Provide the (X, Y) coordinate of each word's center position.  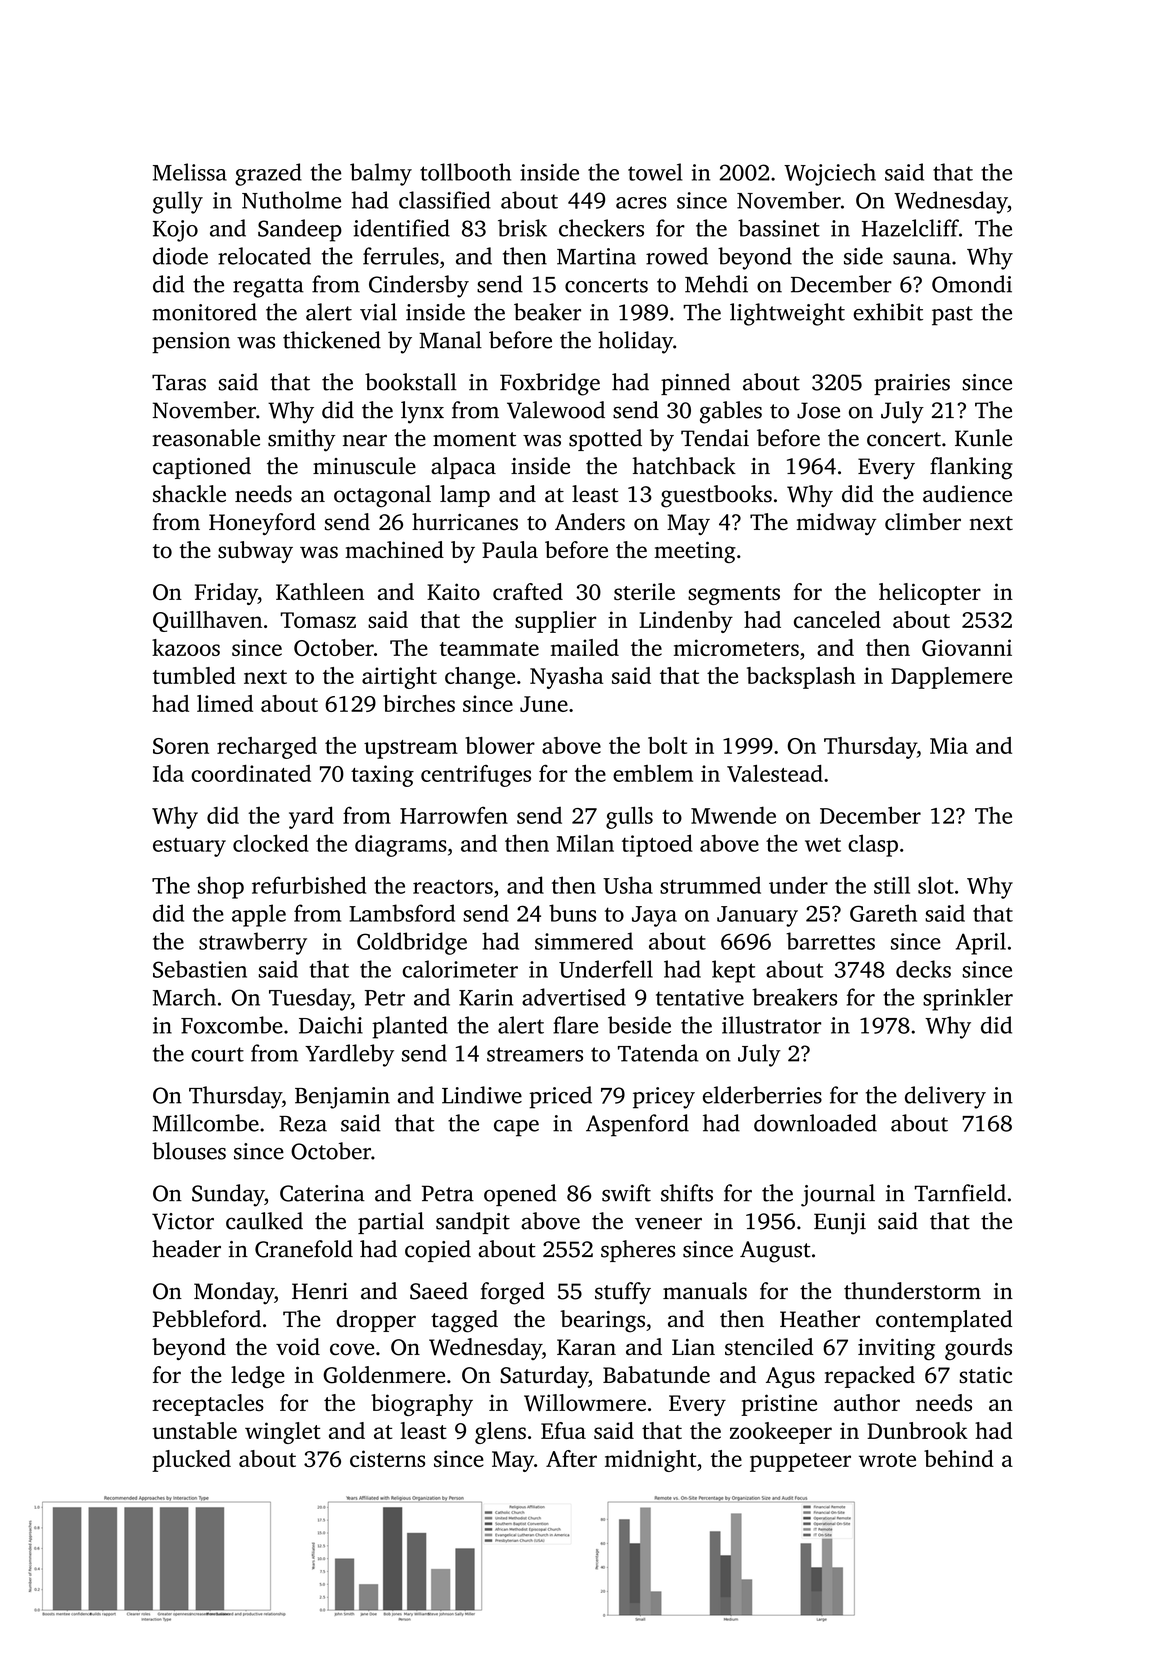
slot (936, 885)
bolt (667, 745)
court (217, 1054)
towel (655, 172)
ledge (258, 1377)
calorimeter (460, 969)
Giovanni (967, 647)
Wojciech (830, 174)
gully (178, 202)
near (365, 440)
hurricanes (465, 522)
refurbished (309, 885)
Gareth (883, 913)
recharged (267, 748)
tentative (700, 997)
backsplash (801, 678)
